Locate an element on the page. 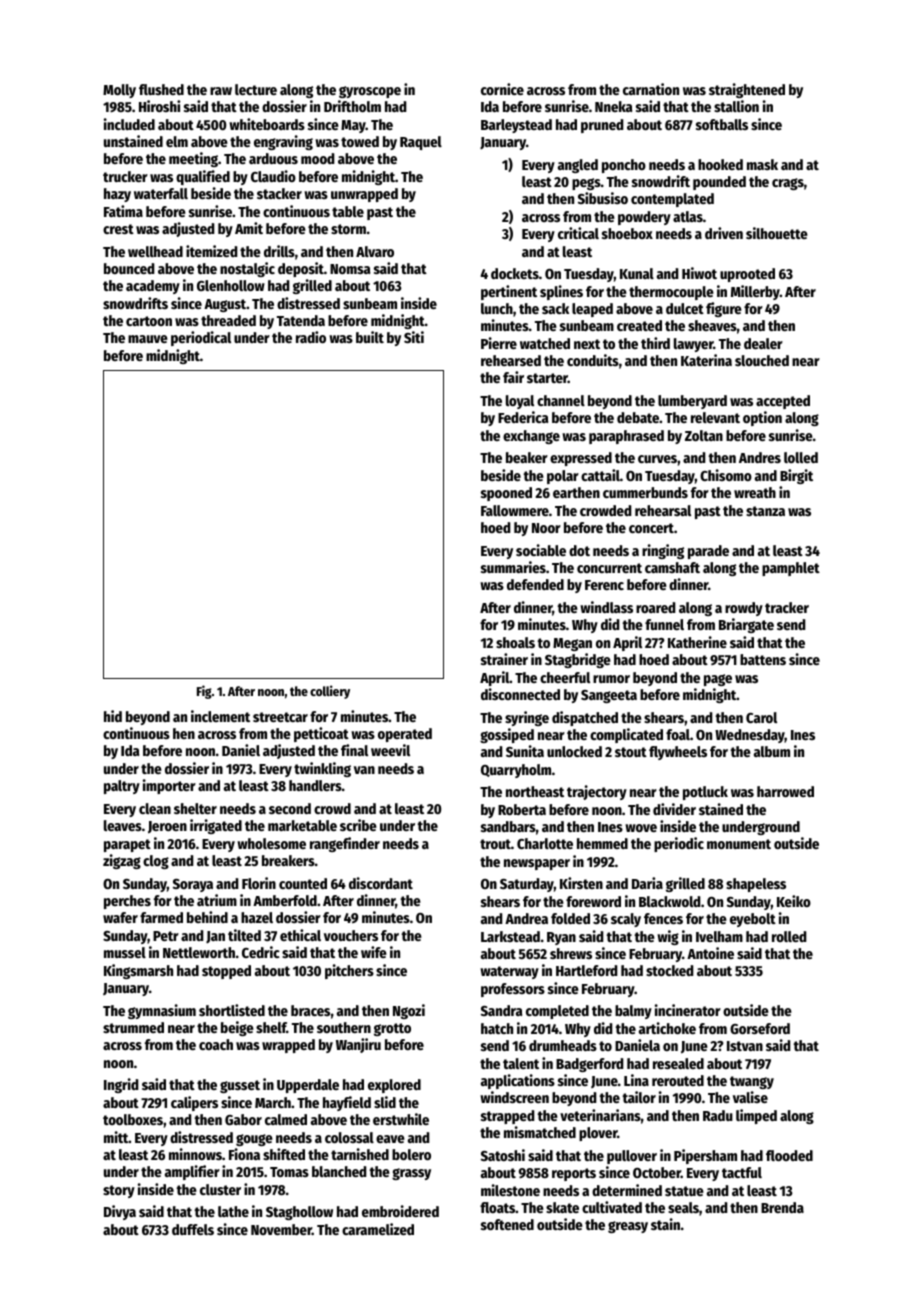  caramelized is located at coordinates (378, 1229).
